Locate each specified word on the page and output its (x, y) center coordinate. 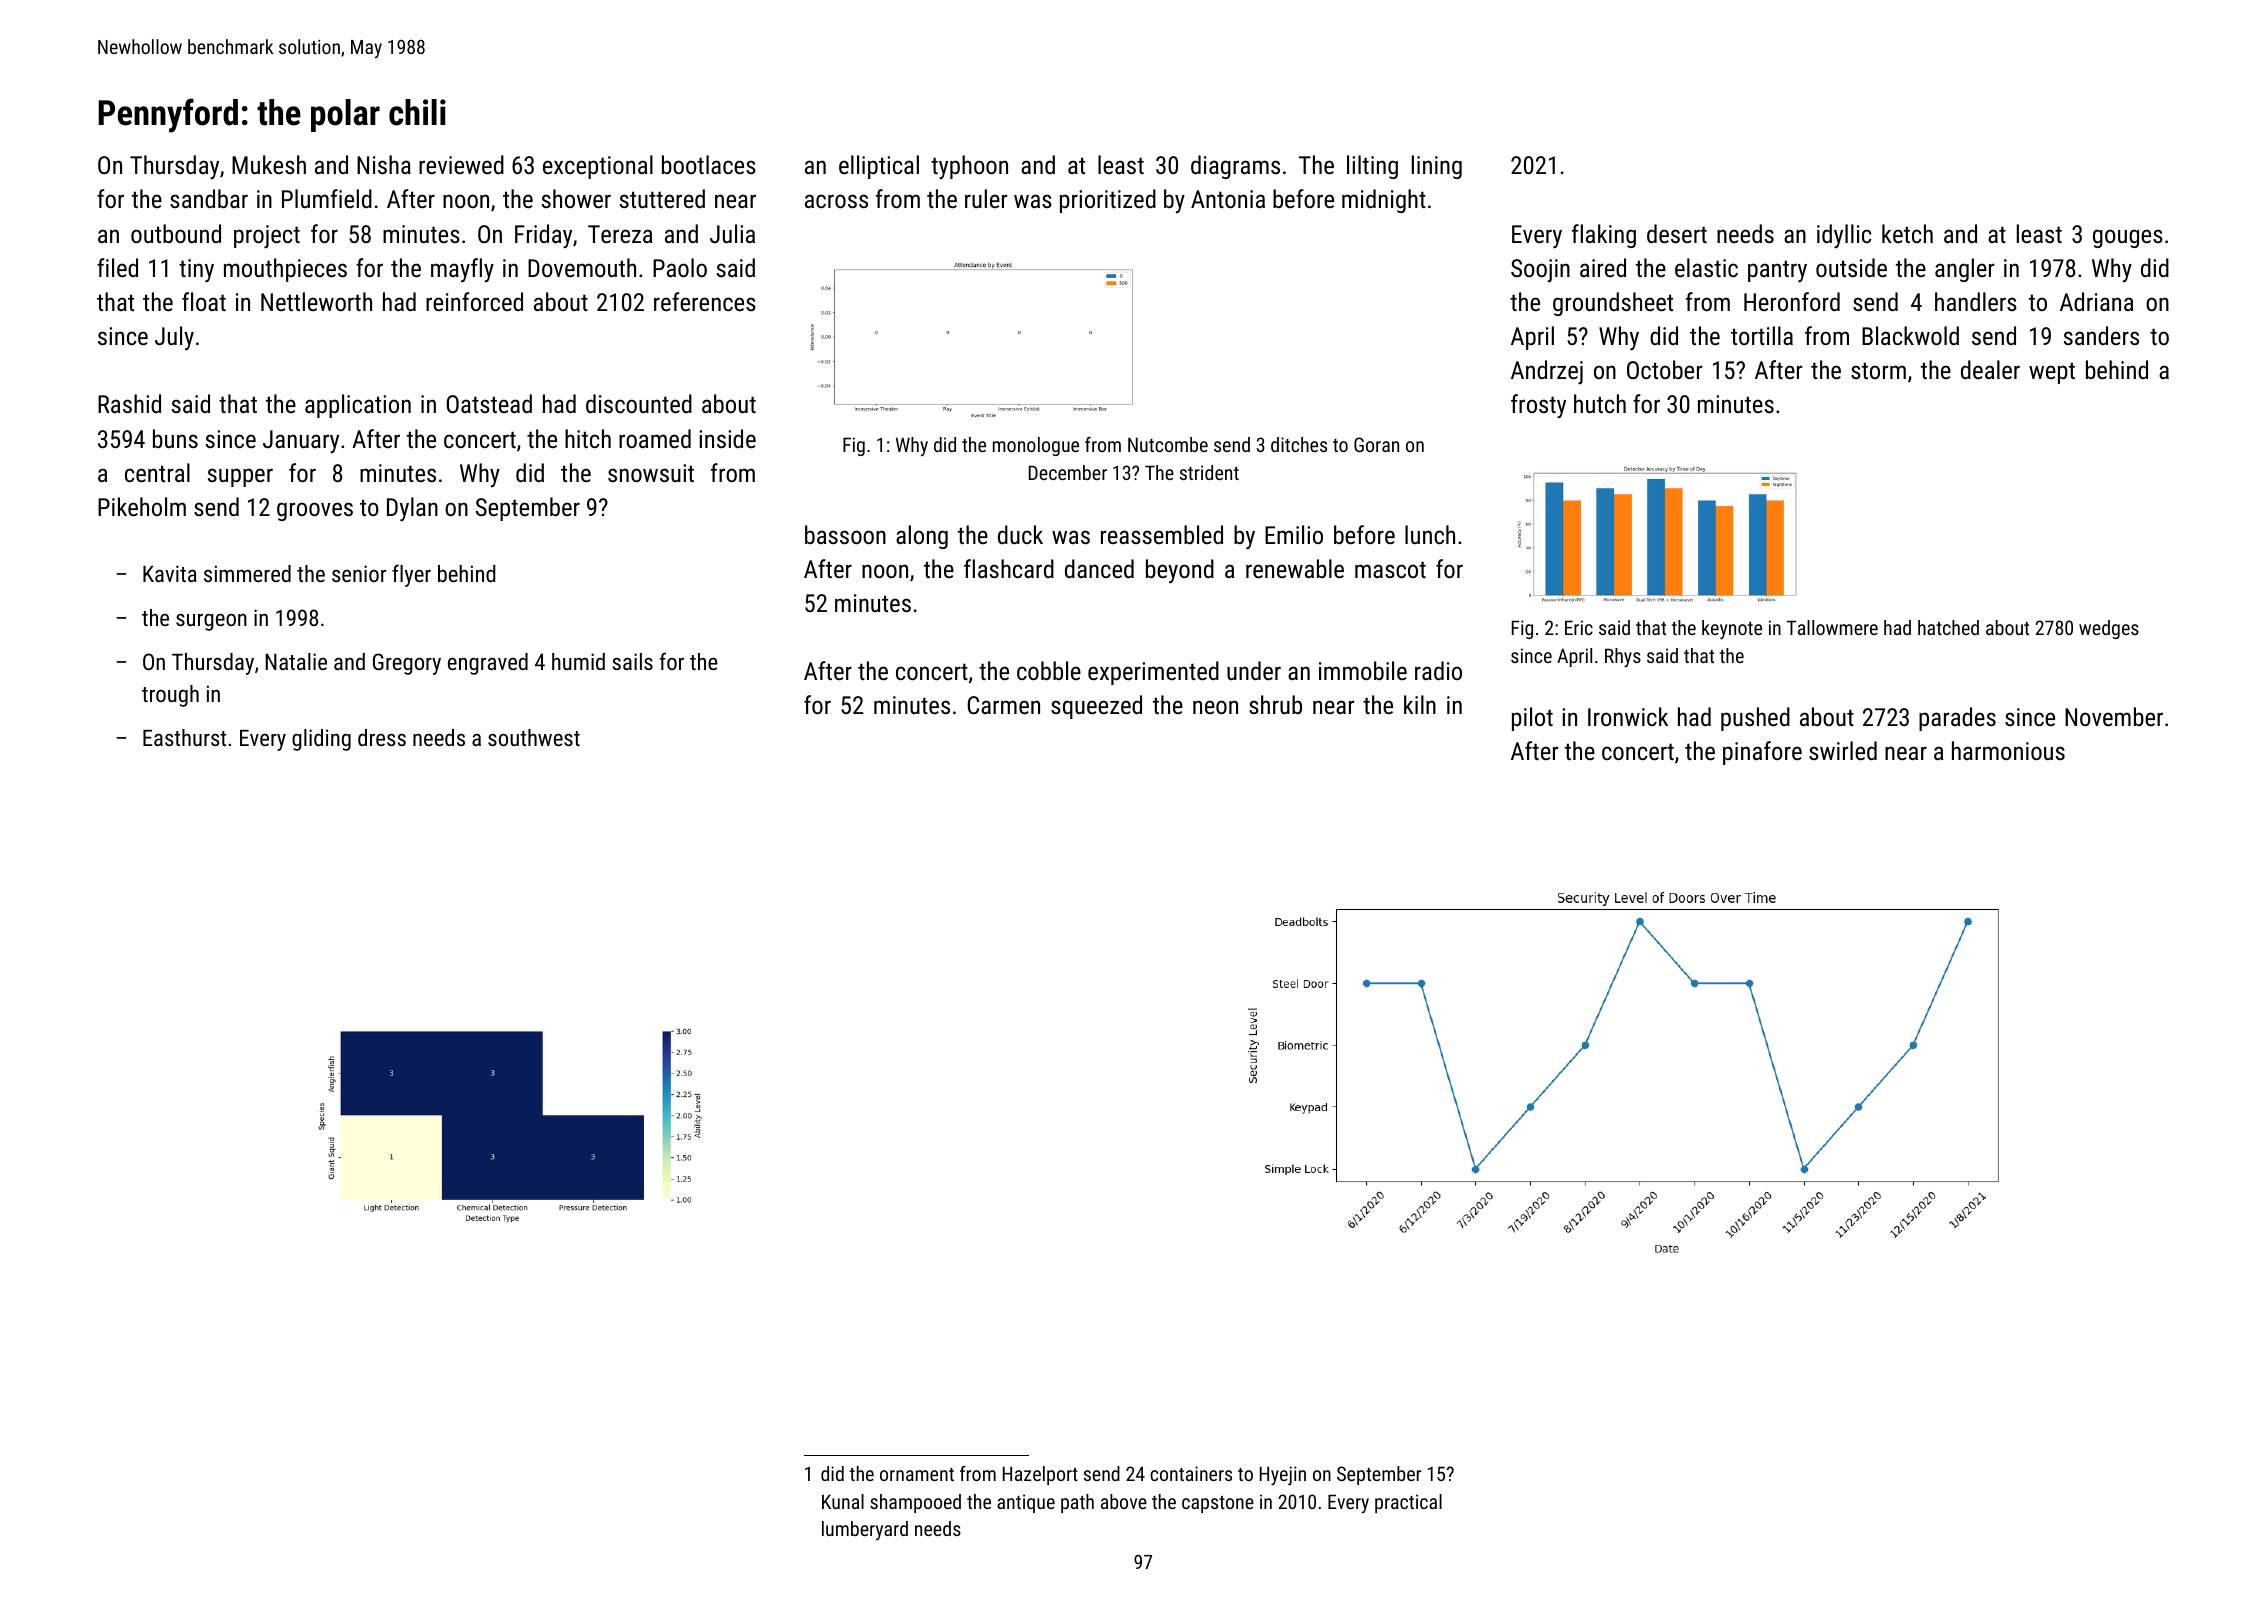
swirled (1843, 750)
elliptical (879, 167)
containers (1191, 1473)
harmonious (2008, 750)
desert (1677, 233)
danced (1099, 568)
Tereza (620, 234)
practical (1408, 1503)
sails (633, 661)
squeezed (1096, 707)
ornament (917, 1474)
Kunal (843, 1501)
